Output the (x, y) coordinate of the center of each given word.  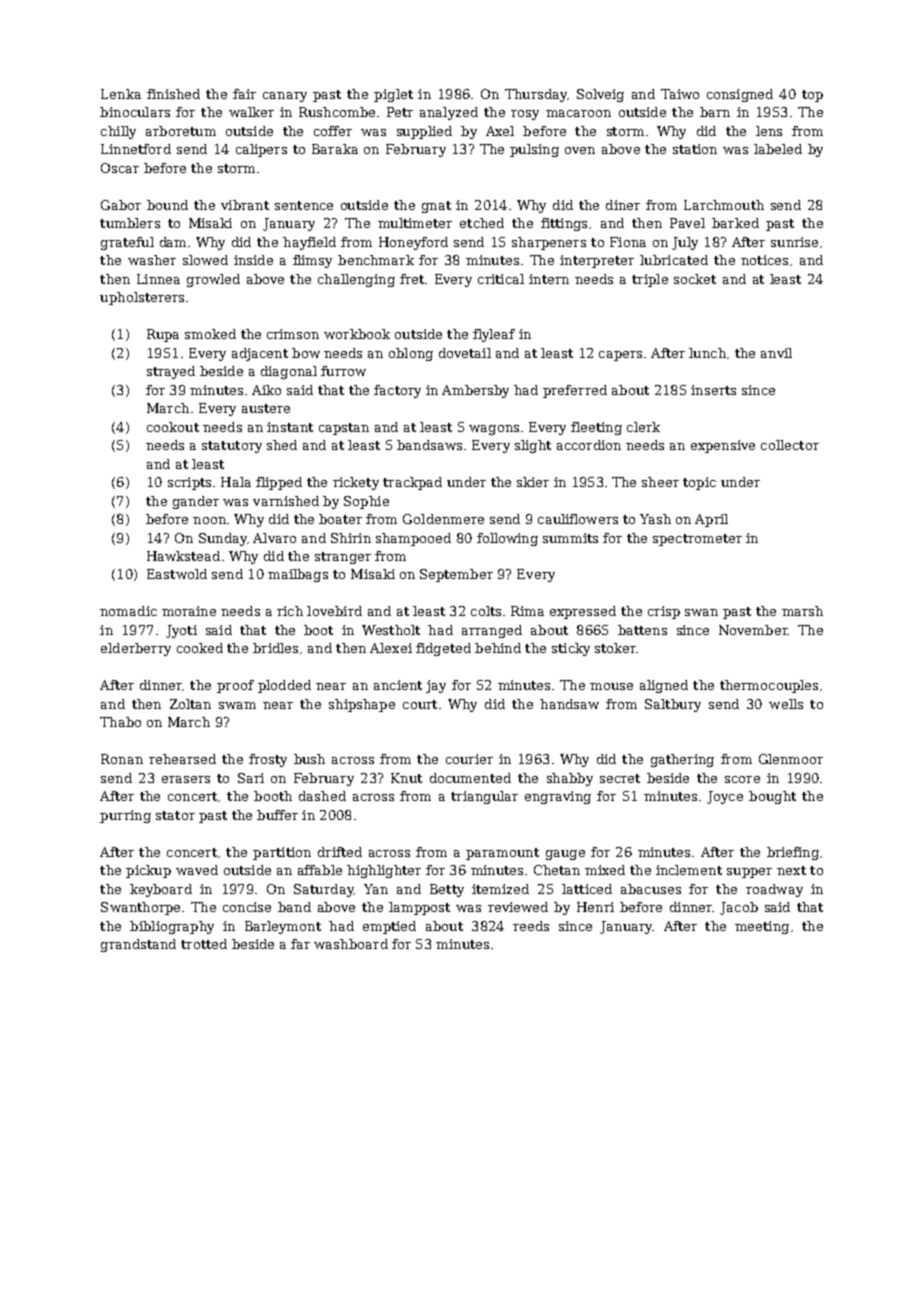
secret (620, 778)
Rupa (163, 335)
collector (790, 445)
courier (469, 759)
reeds (531, 926)
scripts (189, 483)
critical (501, 279)
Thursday (536, 95)
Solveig (600, 95)
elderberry (136, 649)
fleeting (596, 428)
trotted (204, 944)
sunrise (794, 242)
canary (285, 97)
